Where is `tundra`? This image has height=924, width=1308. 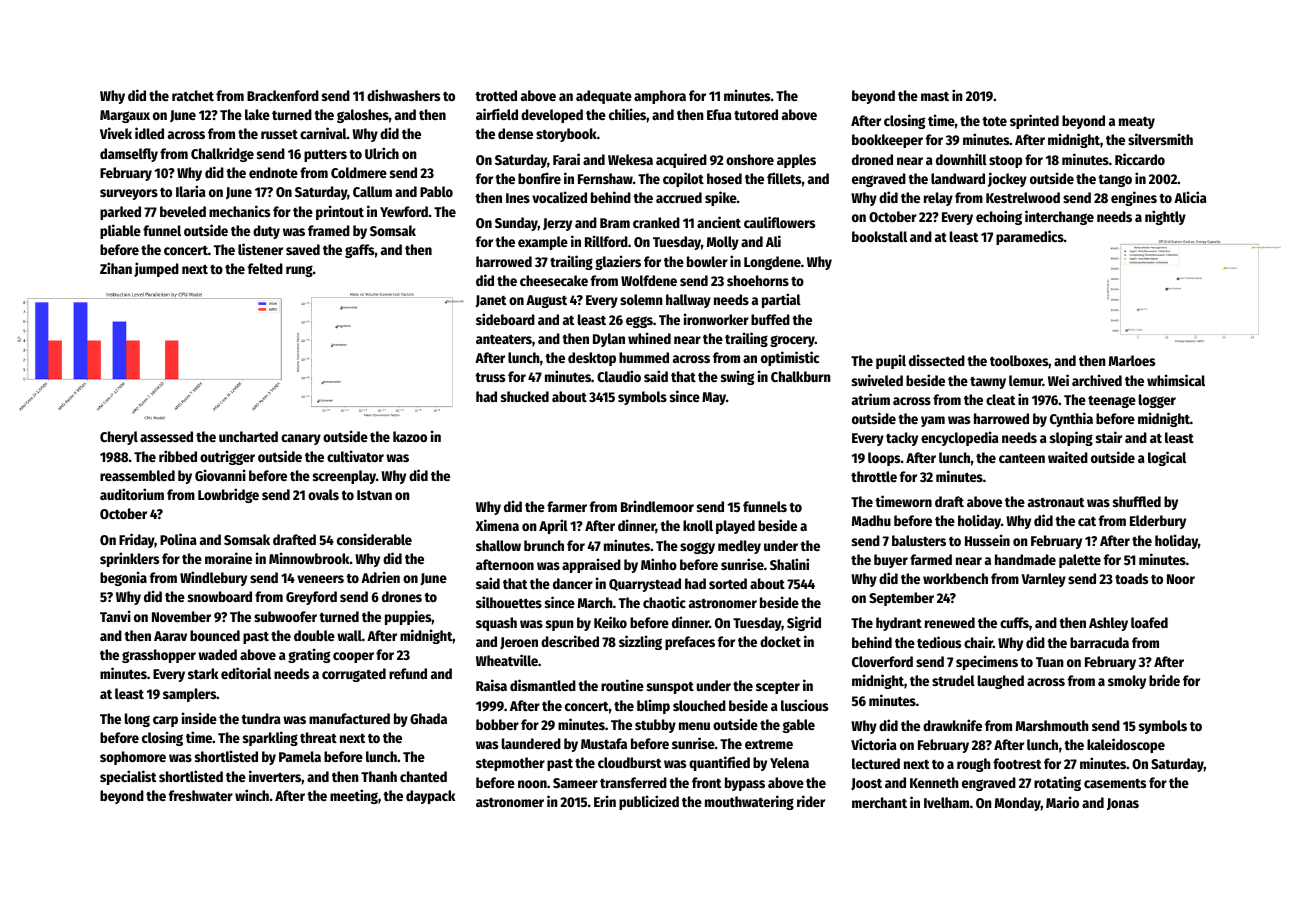 tundra is located at coordinates (261, 718).
